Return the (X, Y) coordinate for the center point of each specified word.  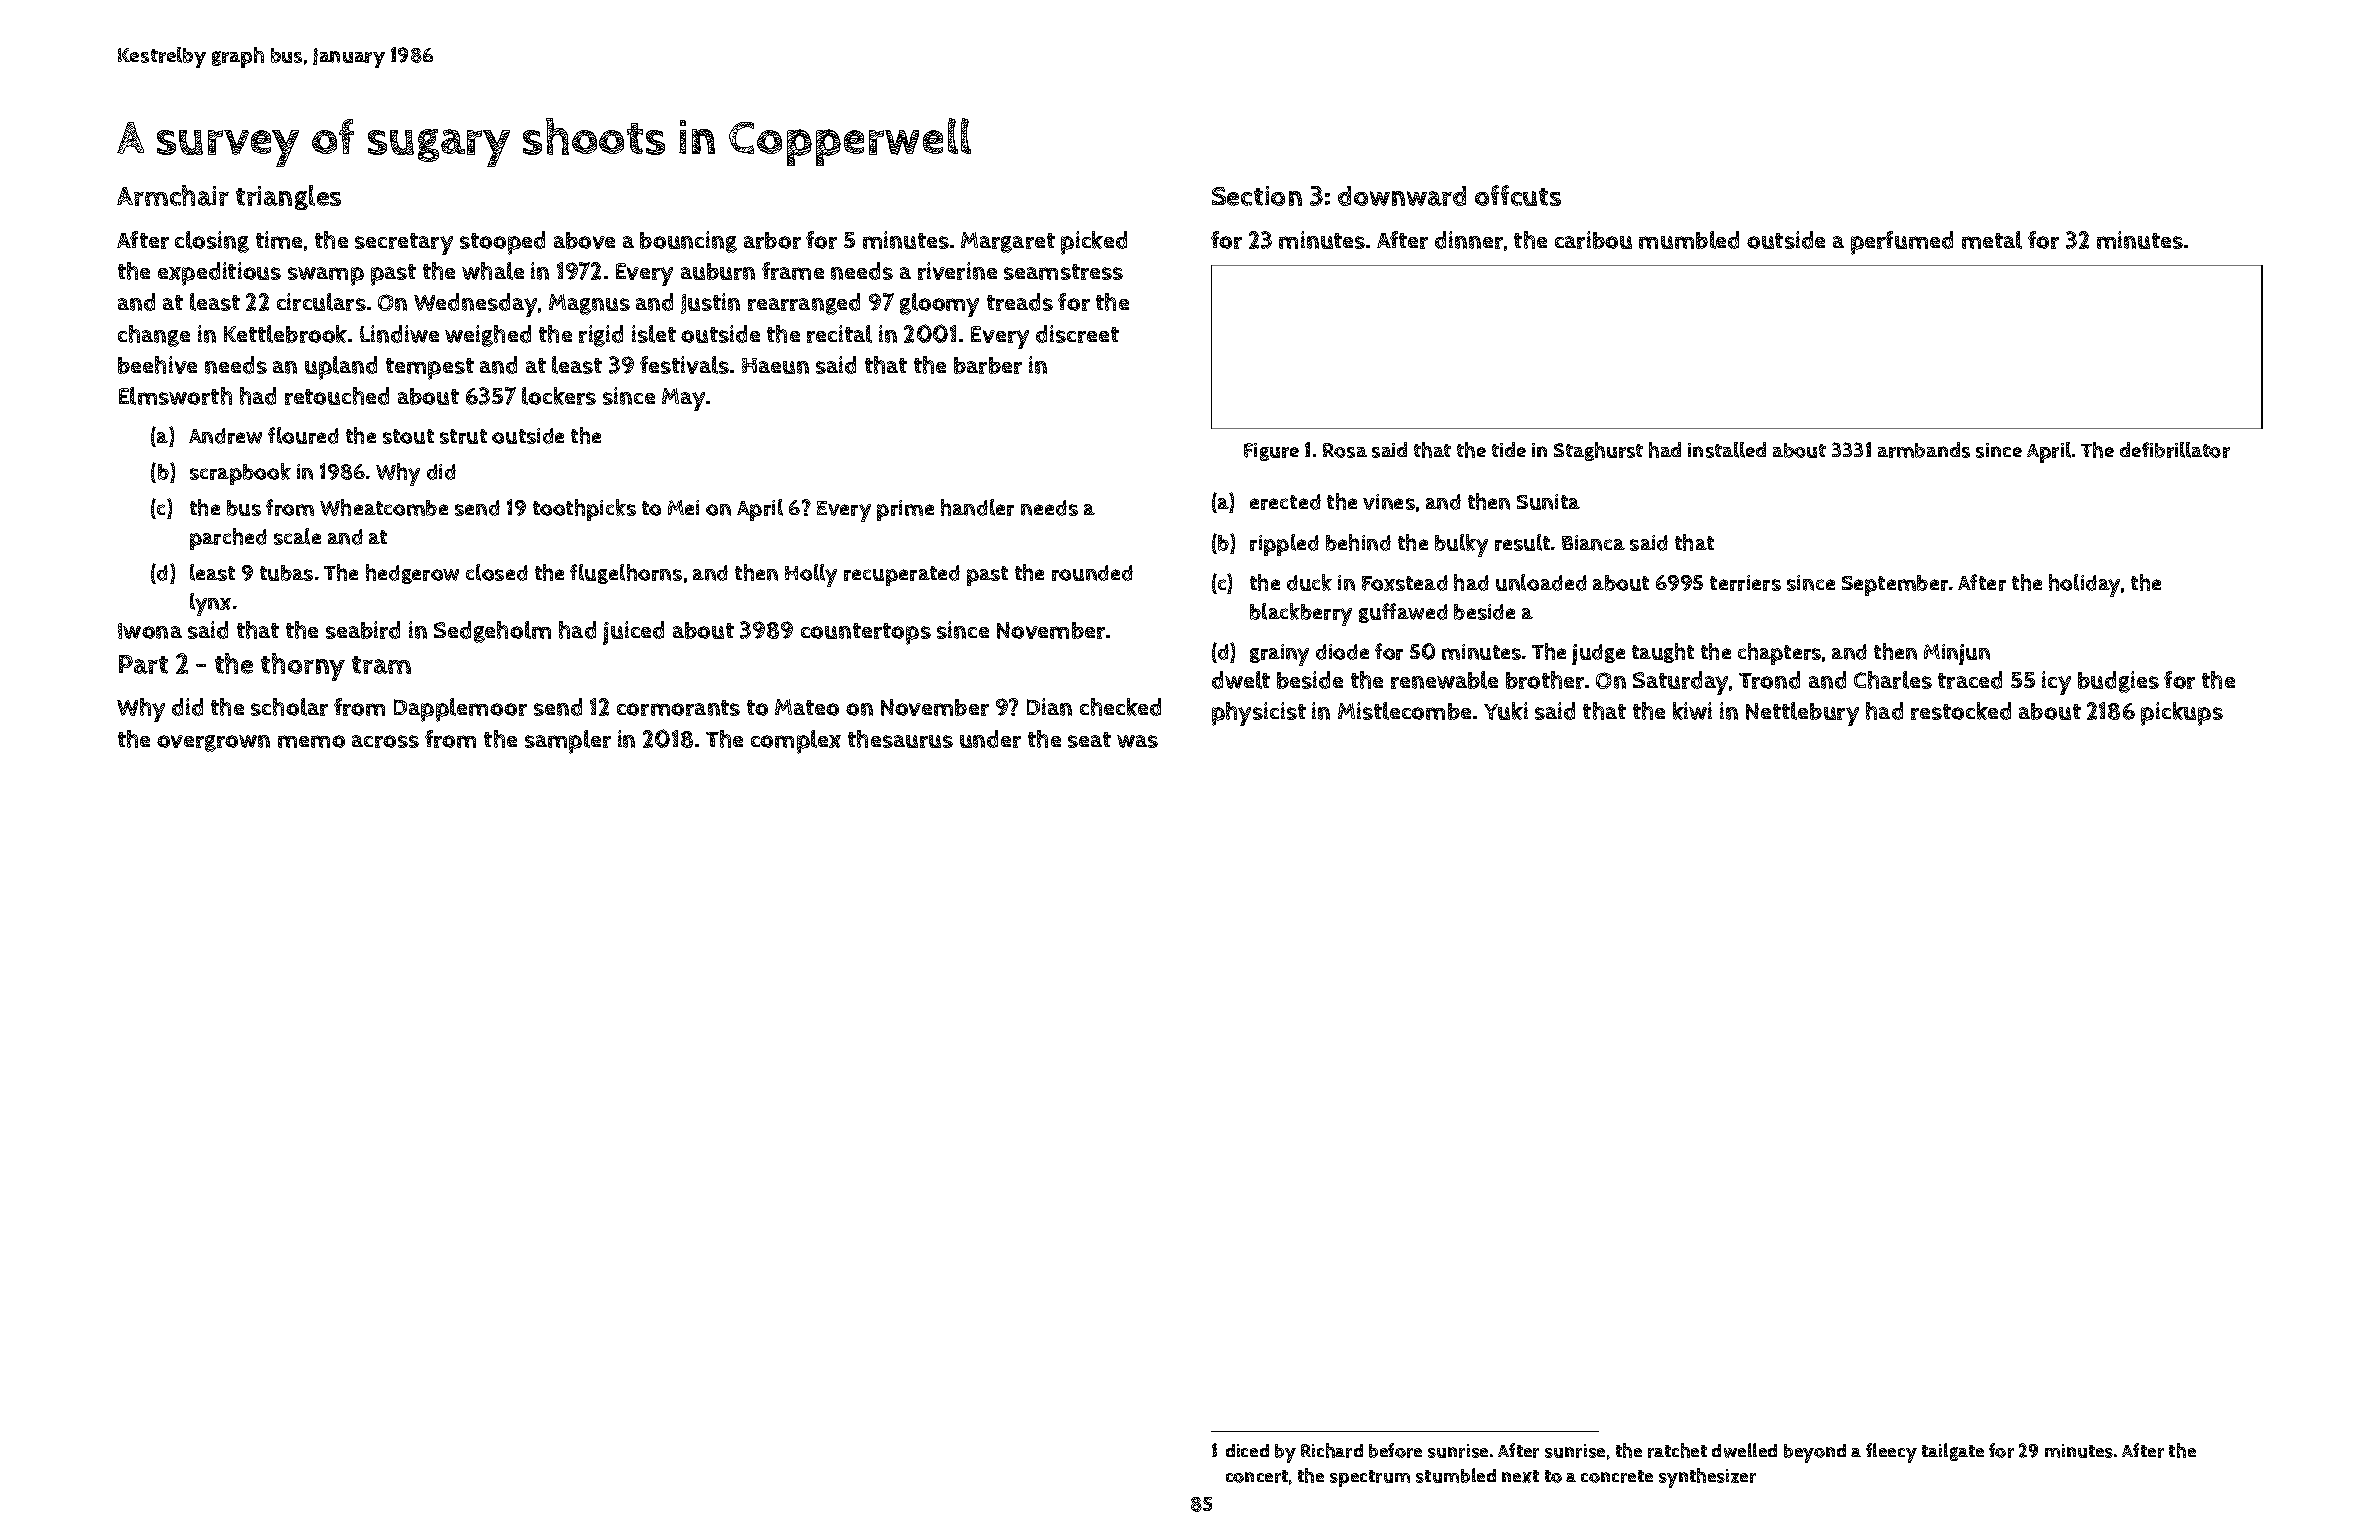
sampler (568, 742)
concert (1257, 1476)
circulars (321, 302)
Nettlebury (1802, 714)
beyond (1815, 1453)
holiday (2085, 585)
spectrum (1370, 1478)
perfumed (1902, 243)
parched (228, 539)
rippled (1284, 545)
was (1137, 741)
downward (1402, 196)
